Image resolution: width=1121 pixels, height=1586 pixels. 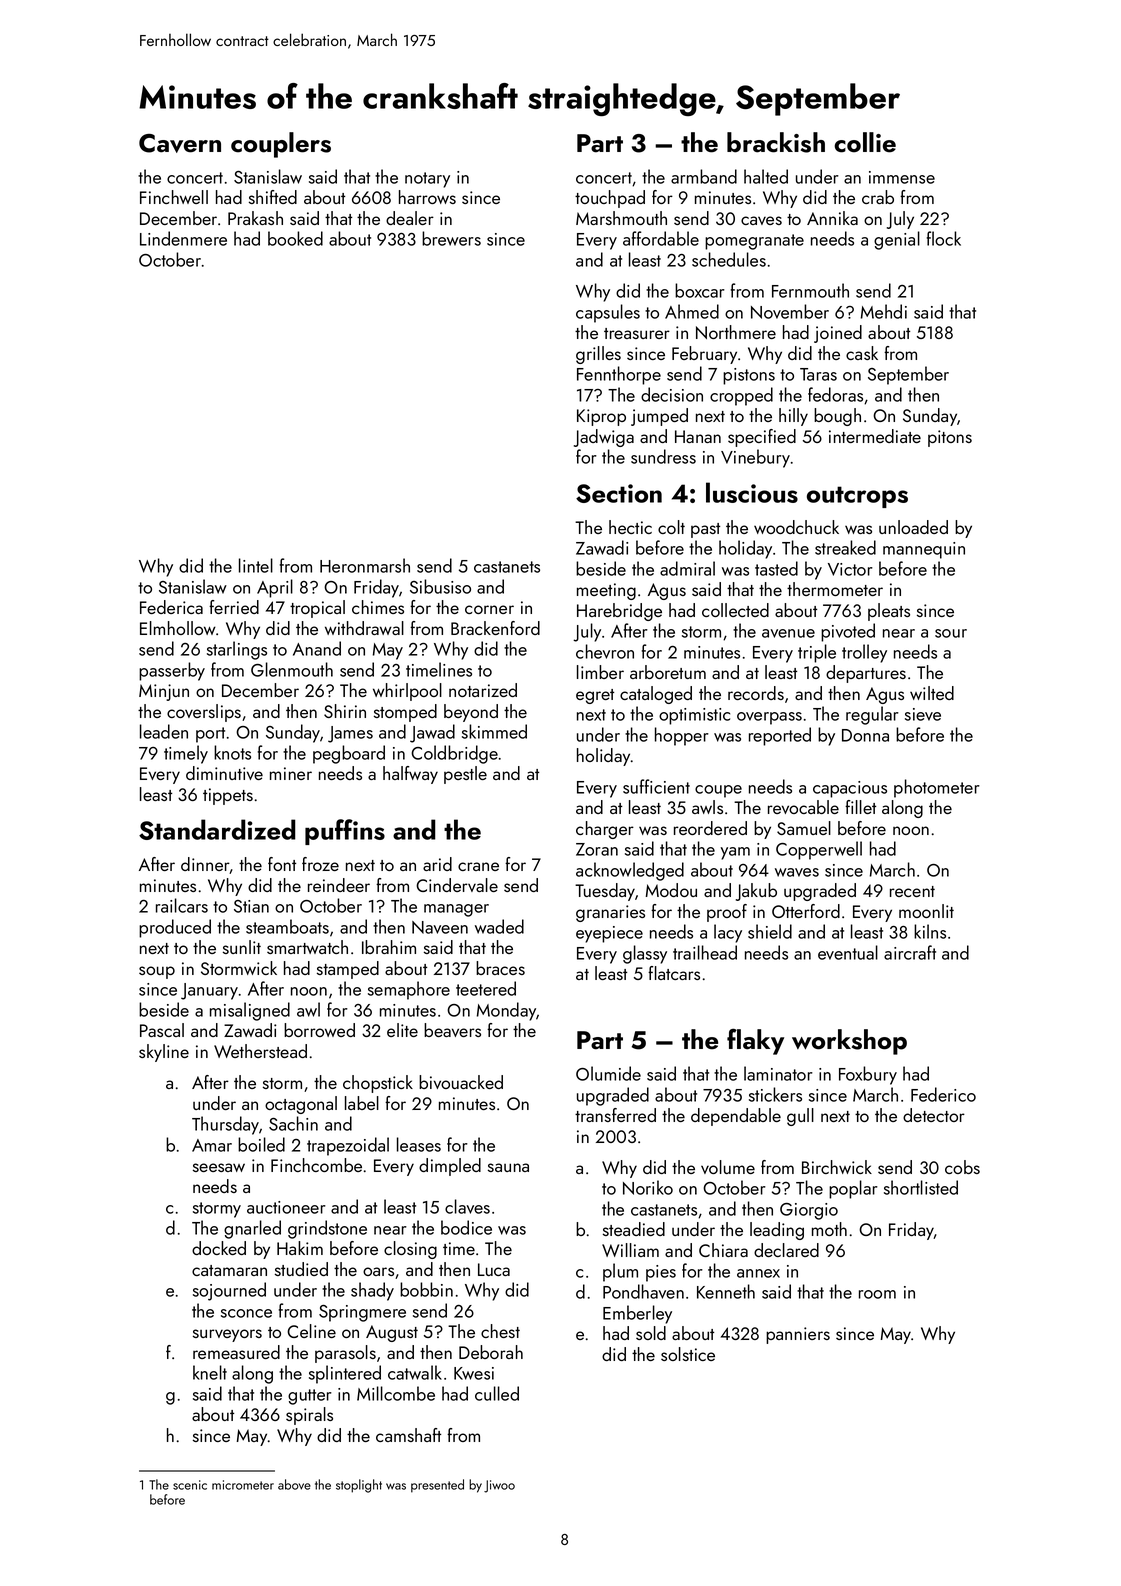 What do you see at coordinates (348, 970) in the screenshot?
I see `stamped` at bounding box center [348, 970].
